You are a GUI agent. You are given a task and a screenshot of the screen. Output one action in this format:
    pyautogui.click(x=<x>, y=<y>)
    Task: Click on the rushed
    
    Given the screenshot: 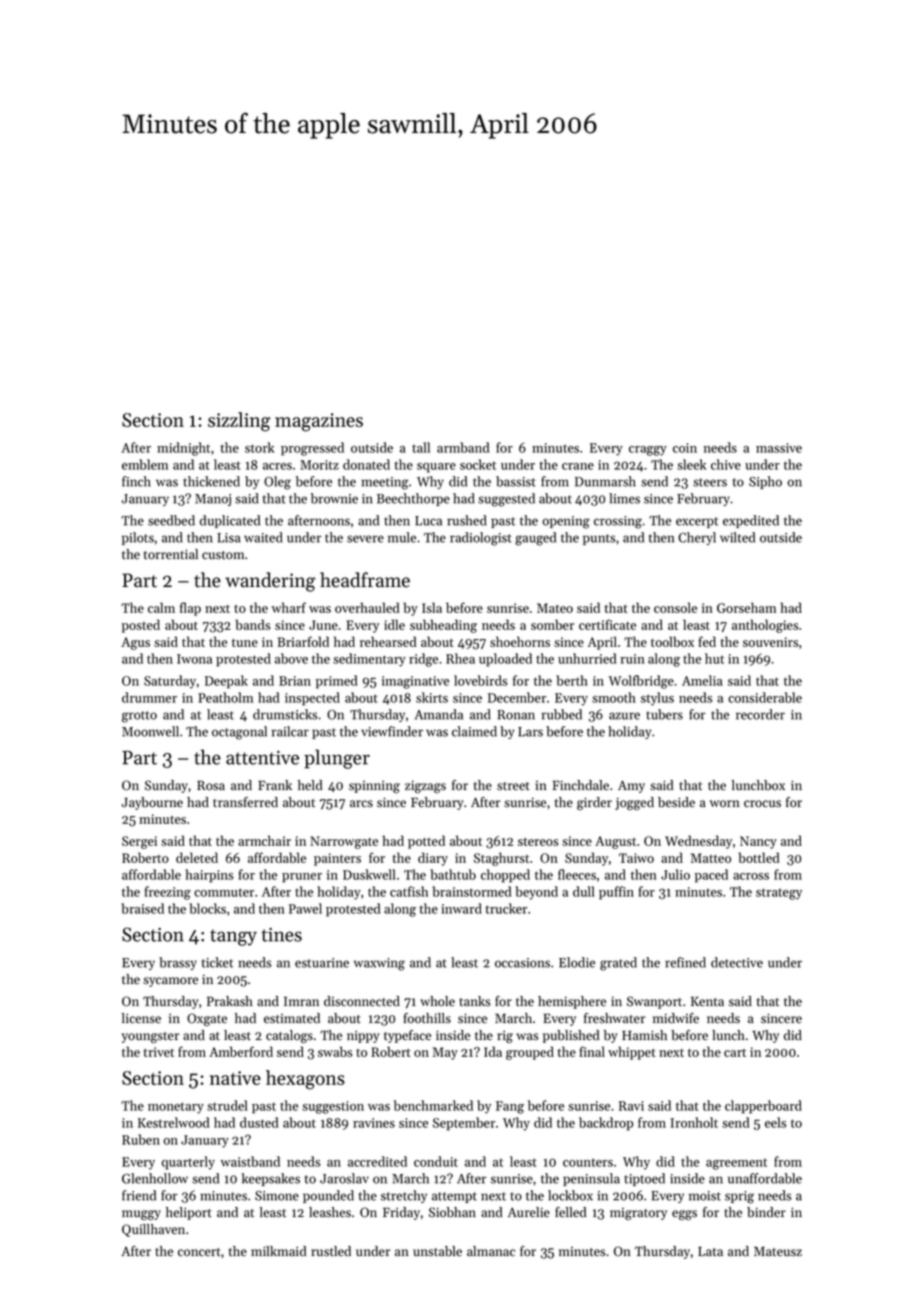 What is the action you would take?
    pyautogui.click(x=467, y=520)
